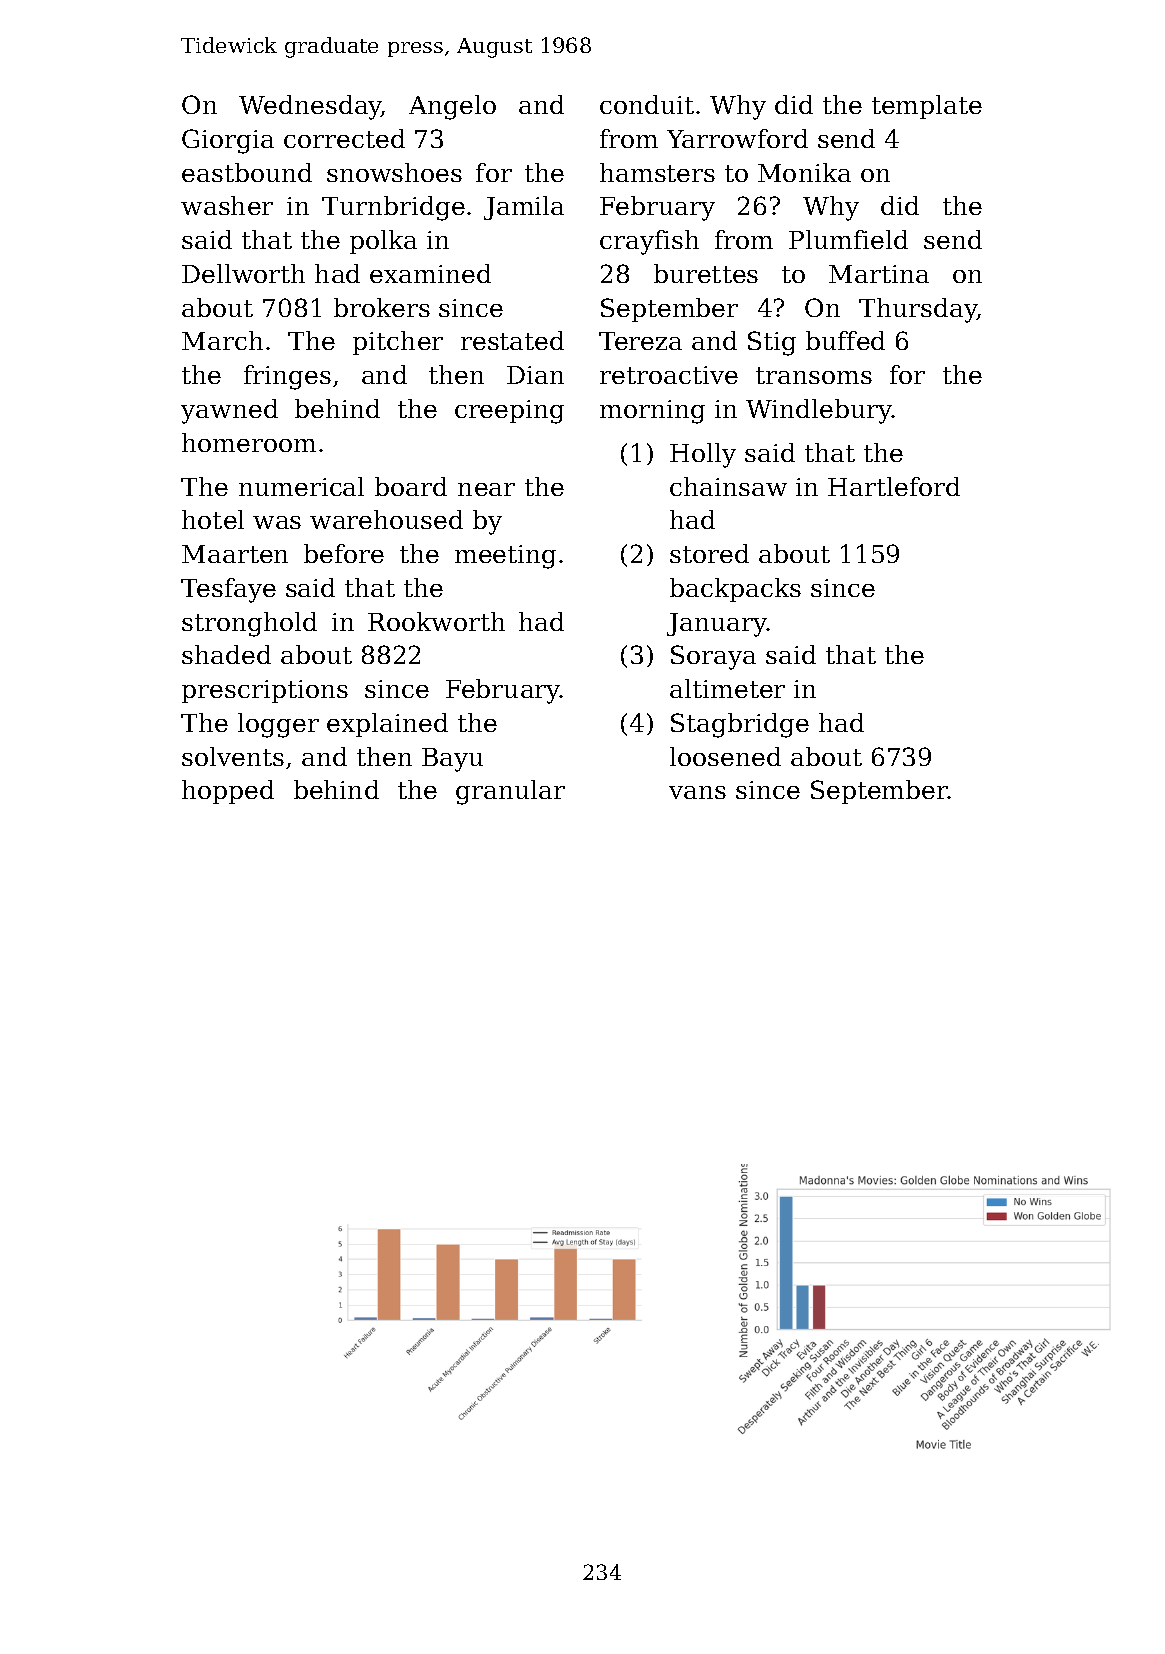 This screenshot has height=1654, width=1165. Describe the element at coordinates (394, 172) in the screenshot. I see `snowshoes` at that location.
